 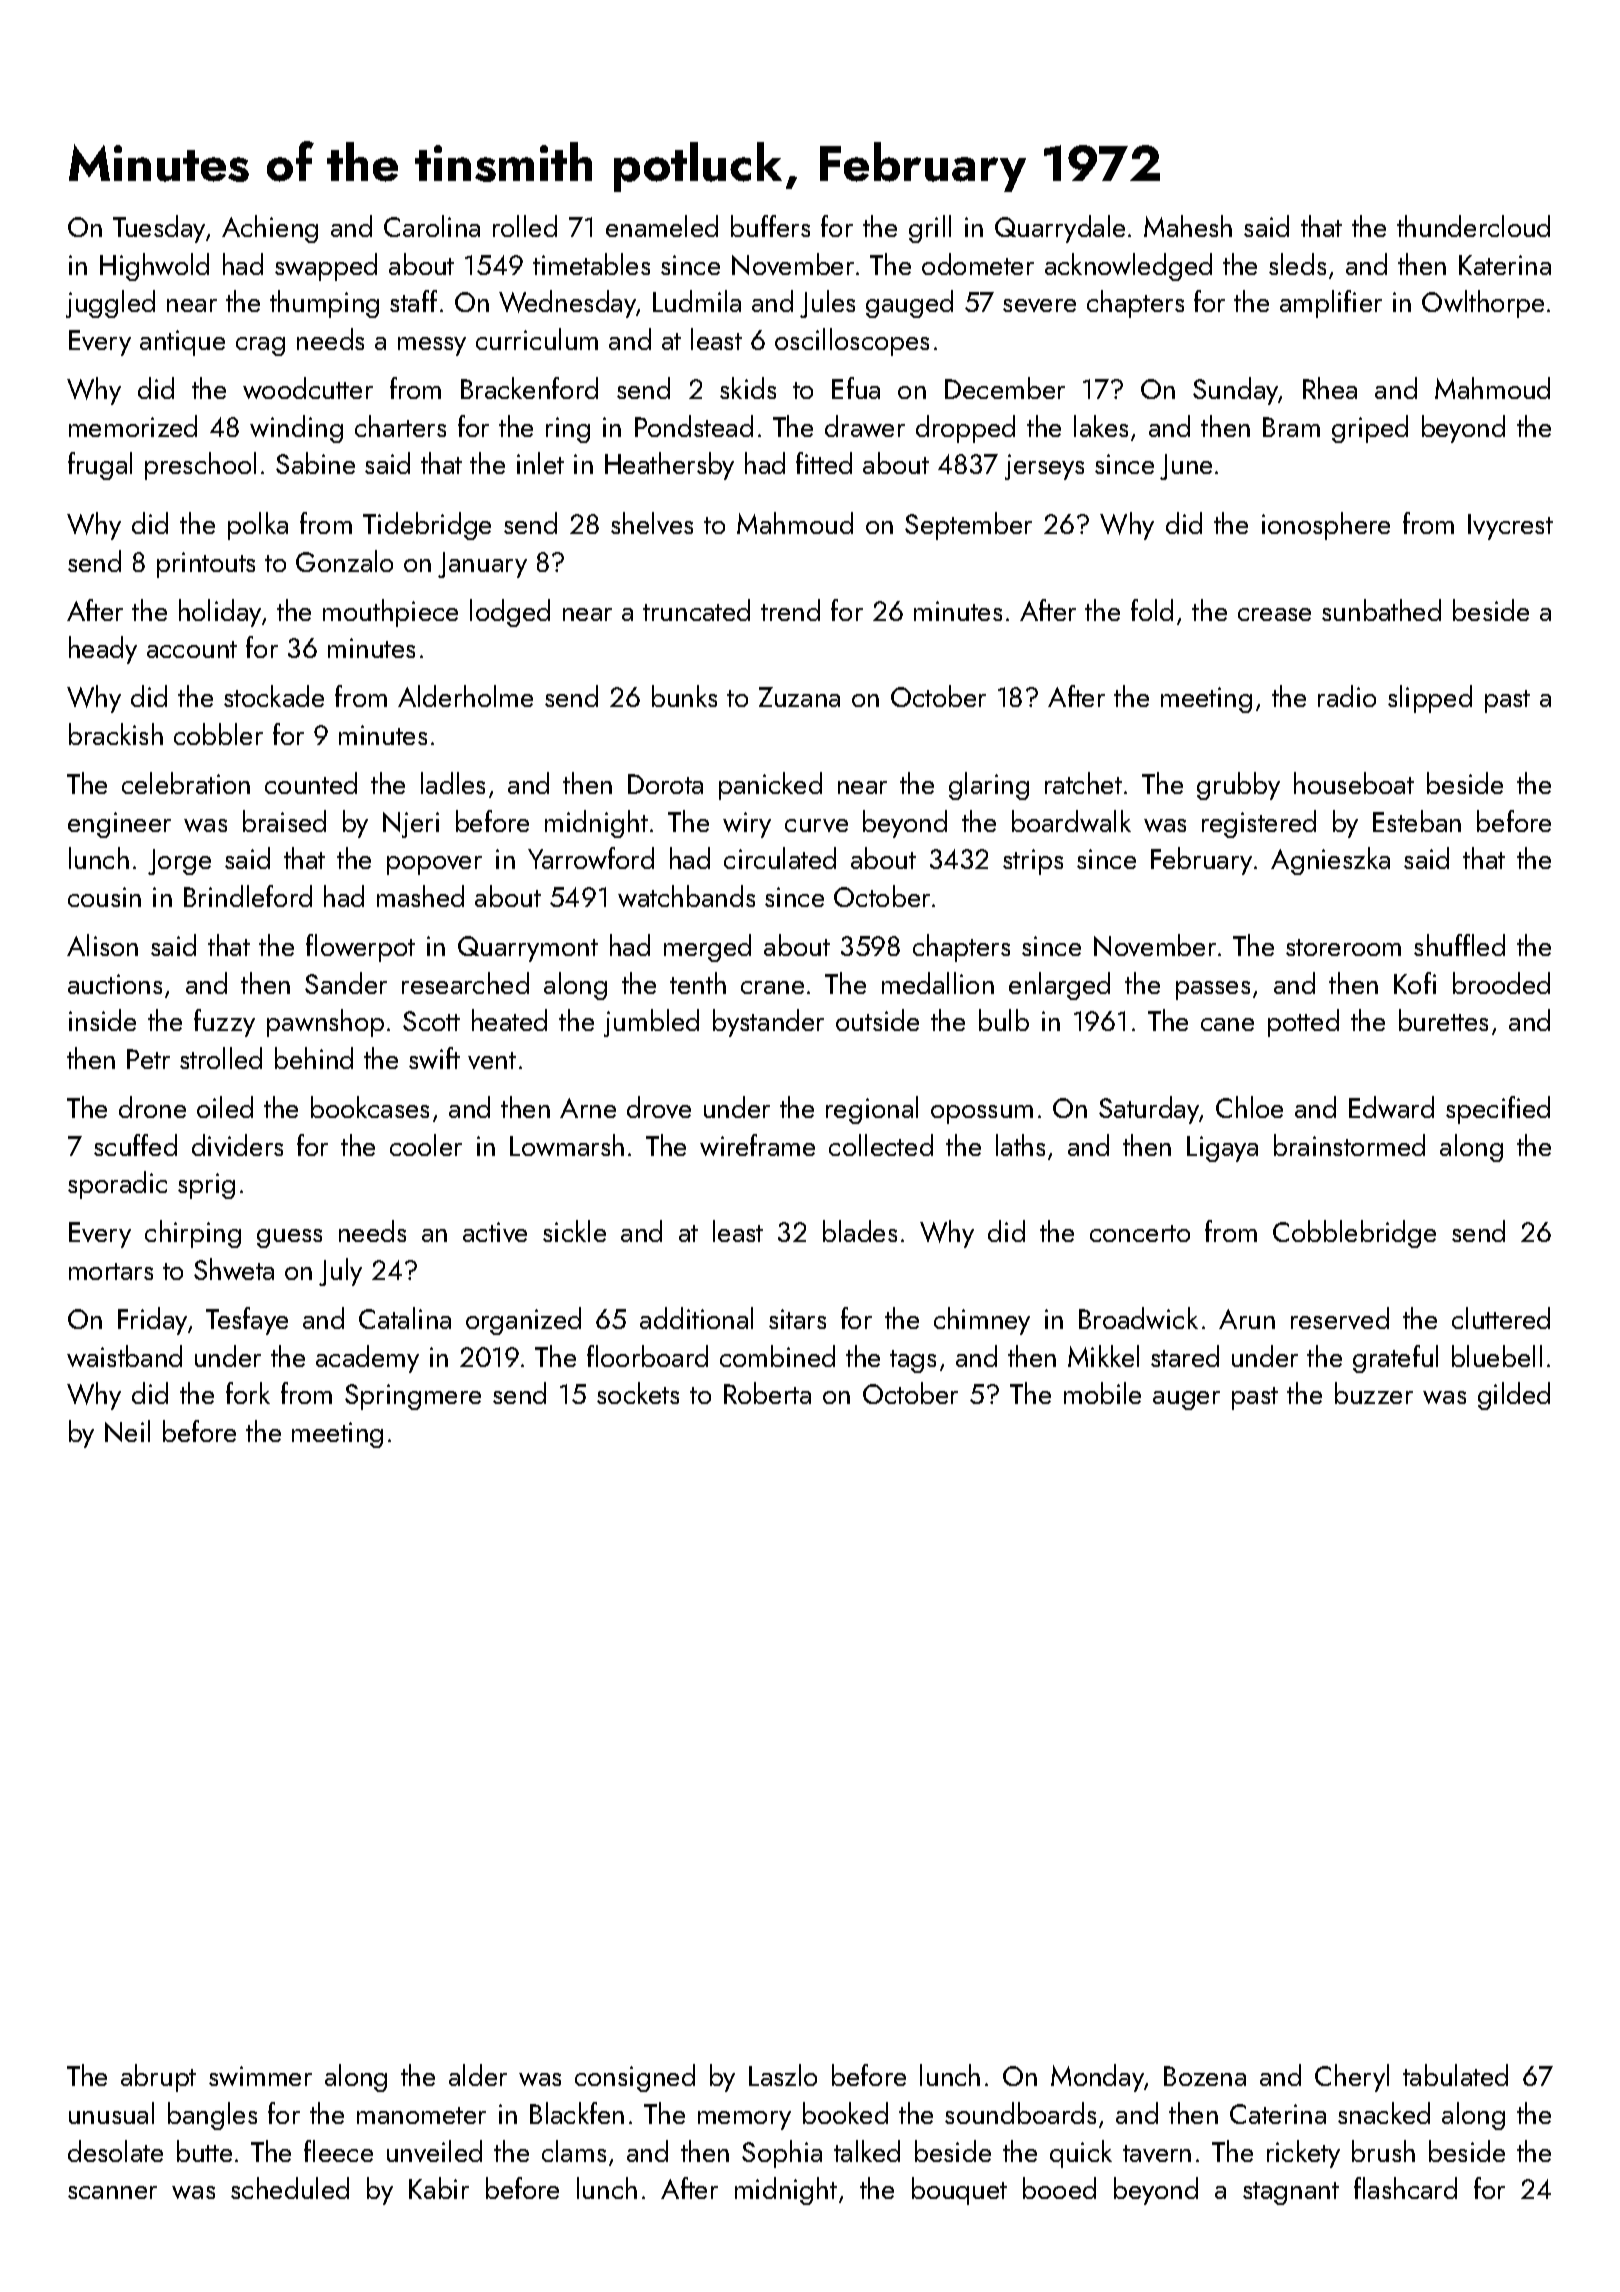 What do you see at coordinates (1102, 1393) in the document?
I see `mobile` at bounding box center [1102, 1393].
